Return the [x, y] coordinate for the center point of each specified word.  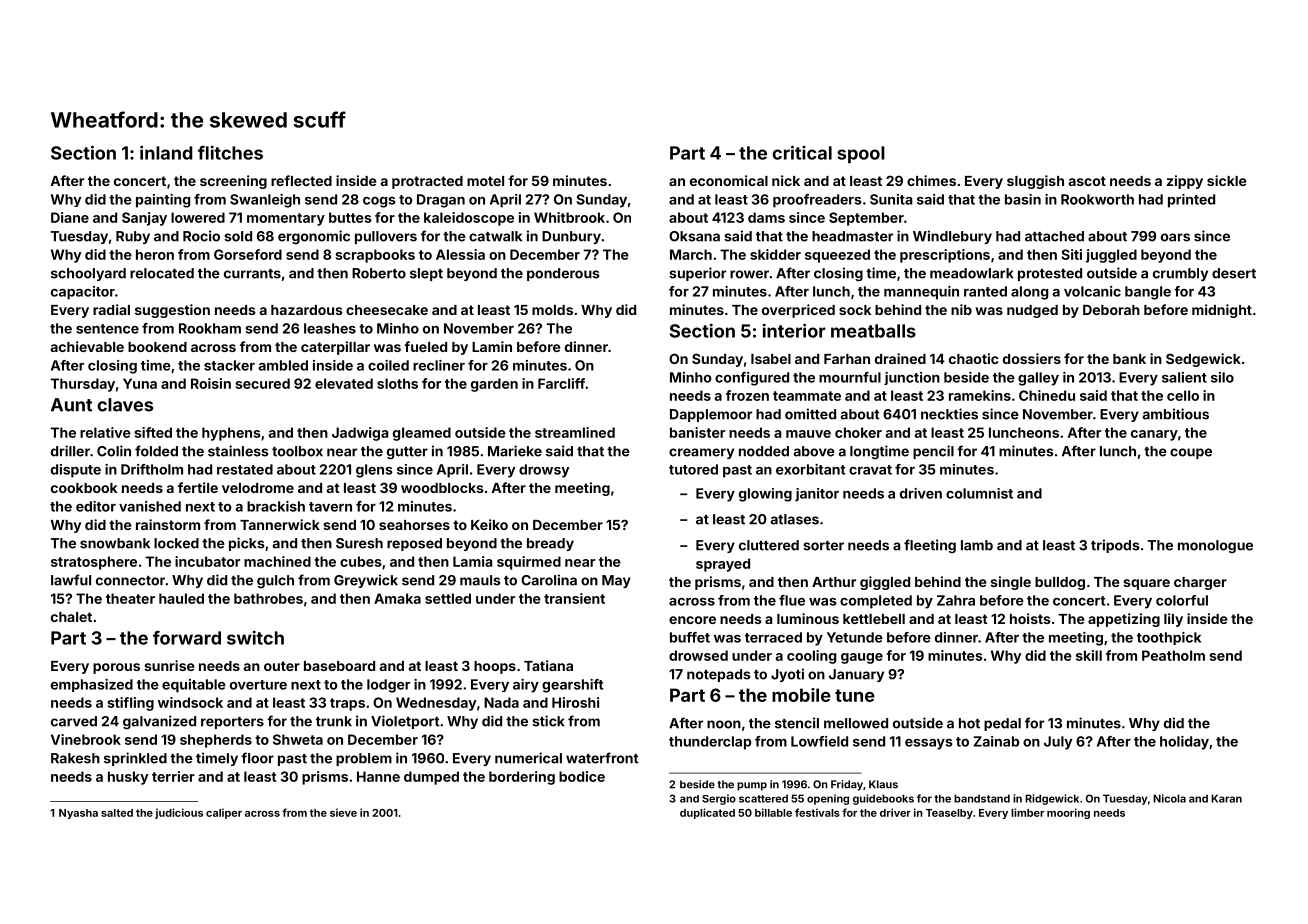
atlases [795, 519]
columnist [979, 493]
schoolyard [88, 274]
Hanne [378, 776]
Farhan [847, 359]
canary [1154, 435]
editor [96, 506]
